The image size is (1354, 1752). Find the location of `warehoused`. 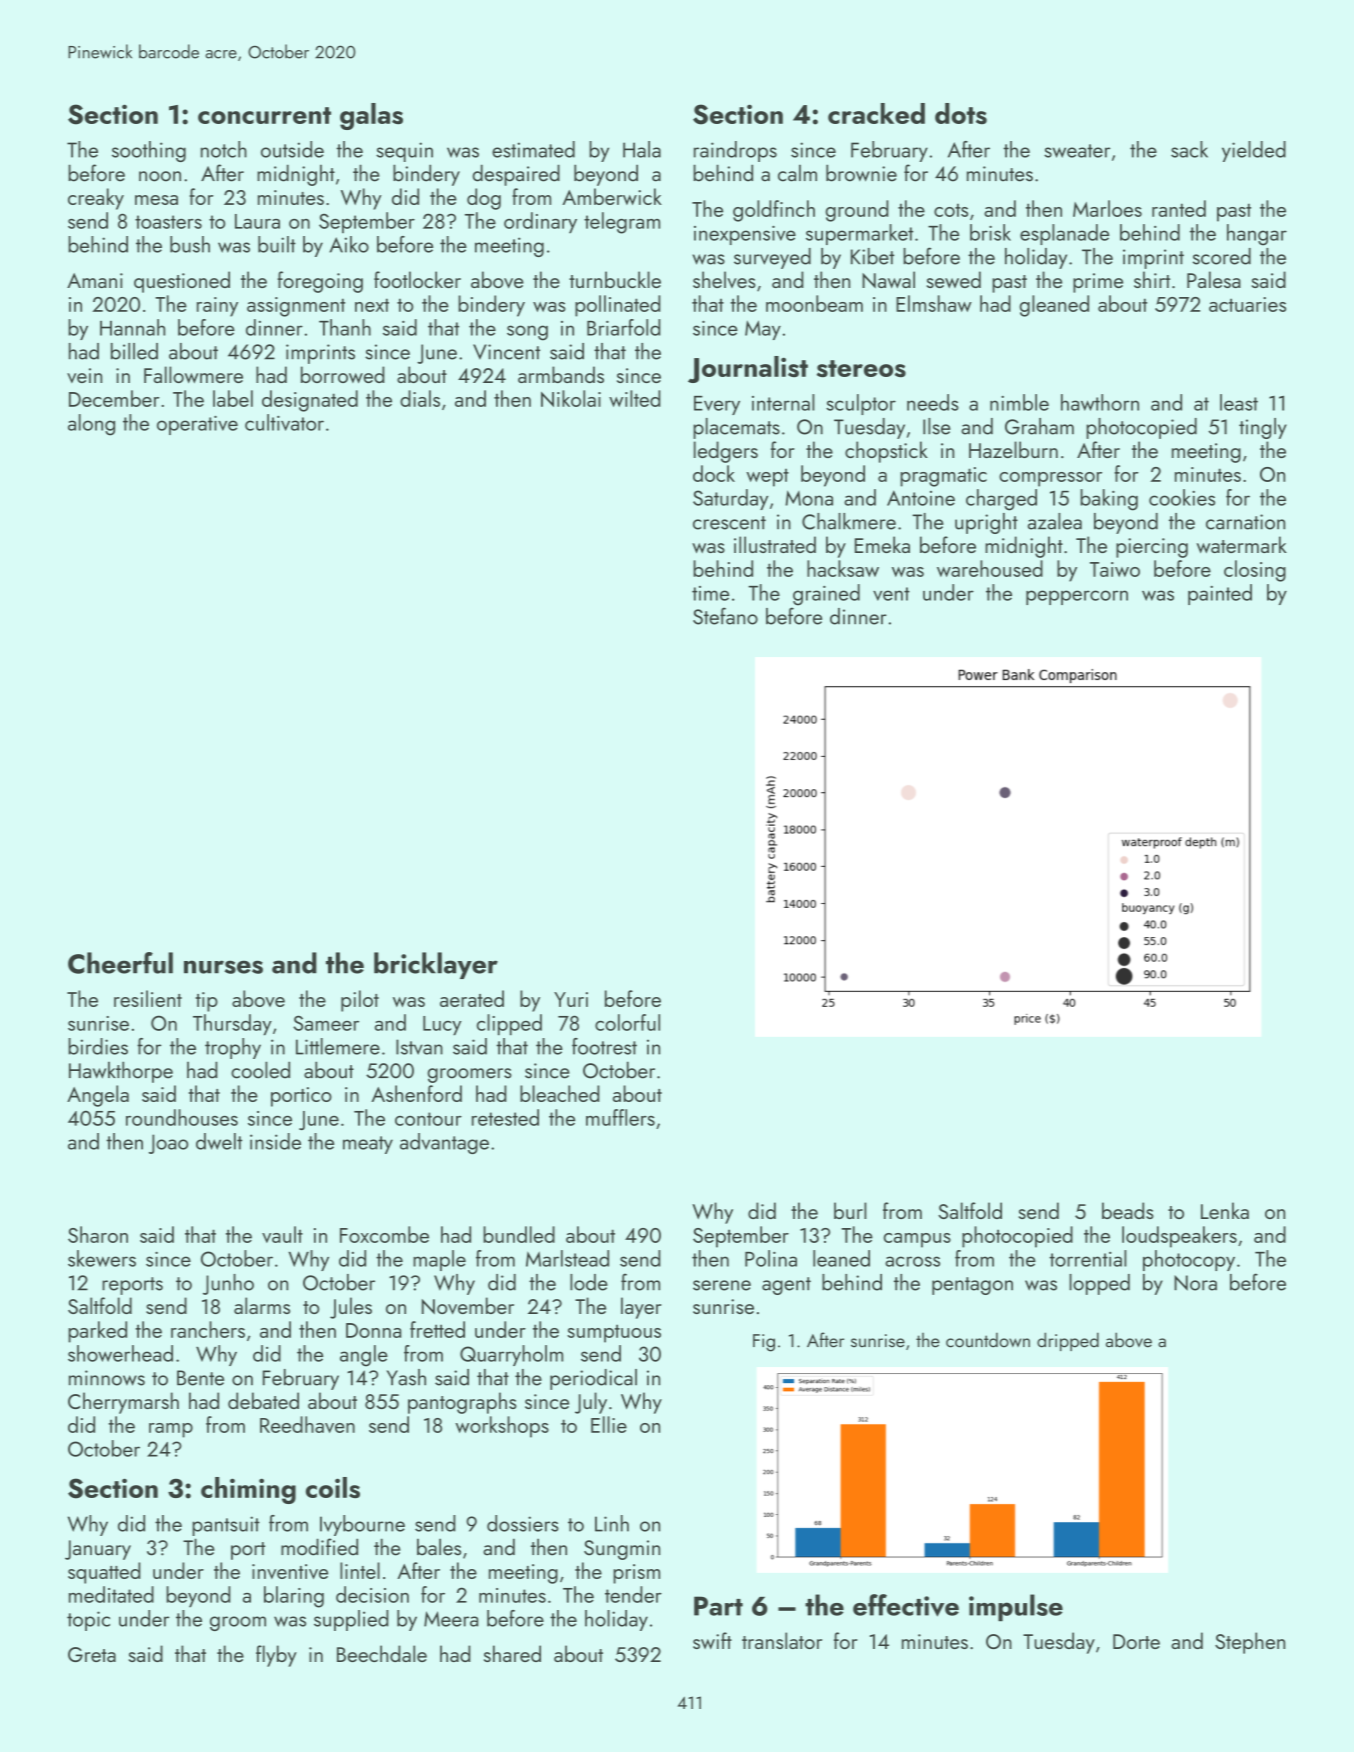

warehoused is located at coordinates (990, 568).
